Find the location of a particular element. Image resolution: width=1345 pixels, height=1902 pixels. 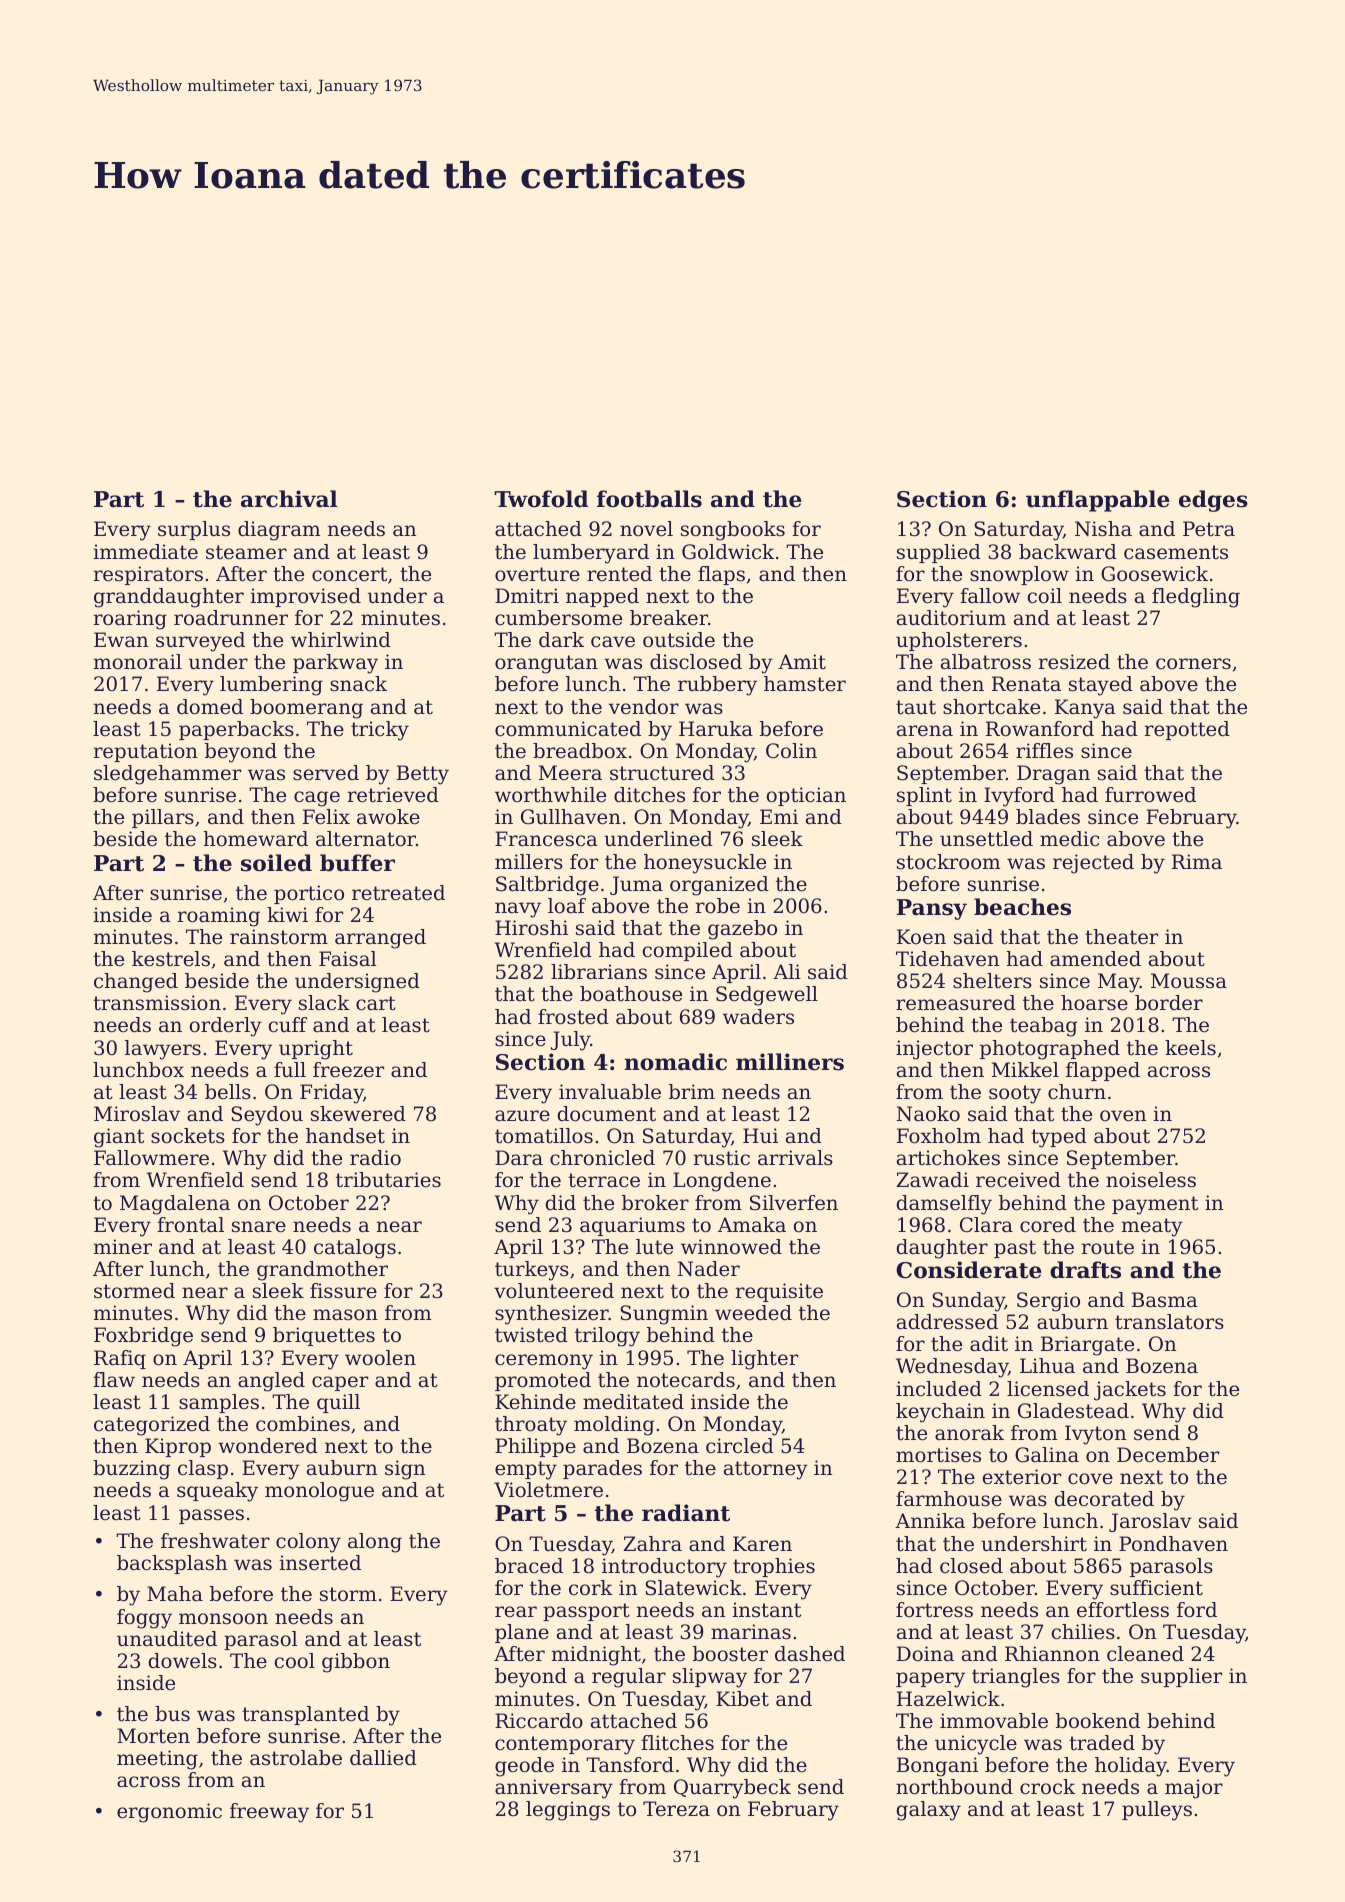

roaming is located at coordinates (219, 917).
